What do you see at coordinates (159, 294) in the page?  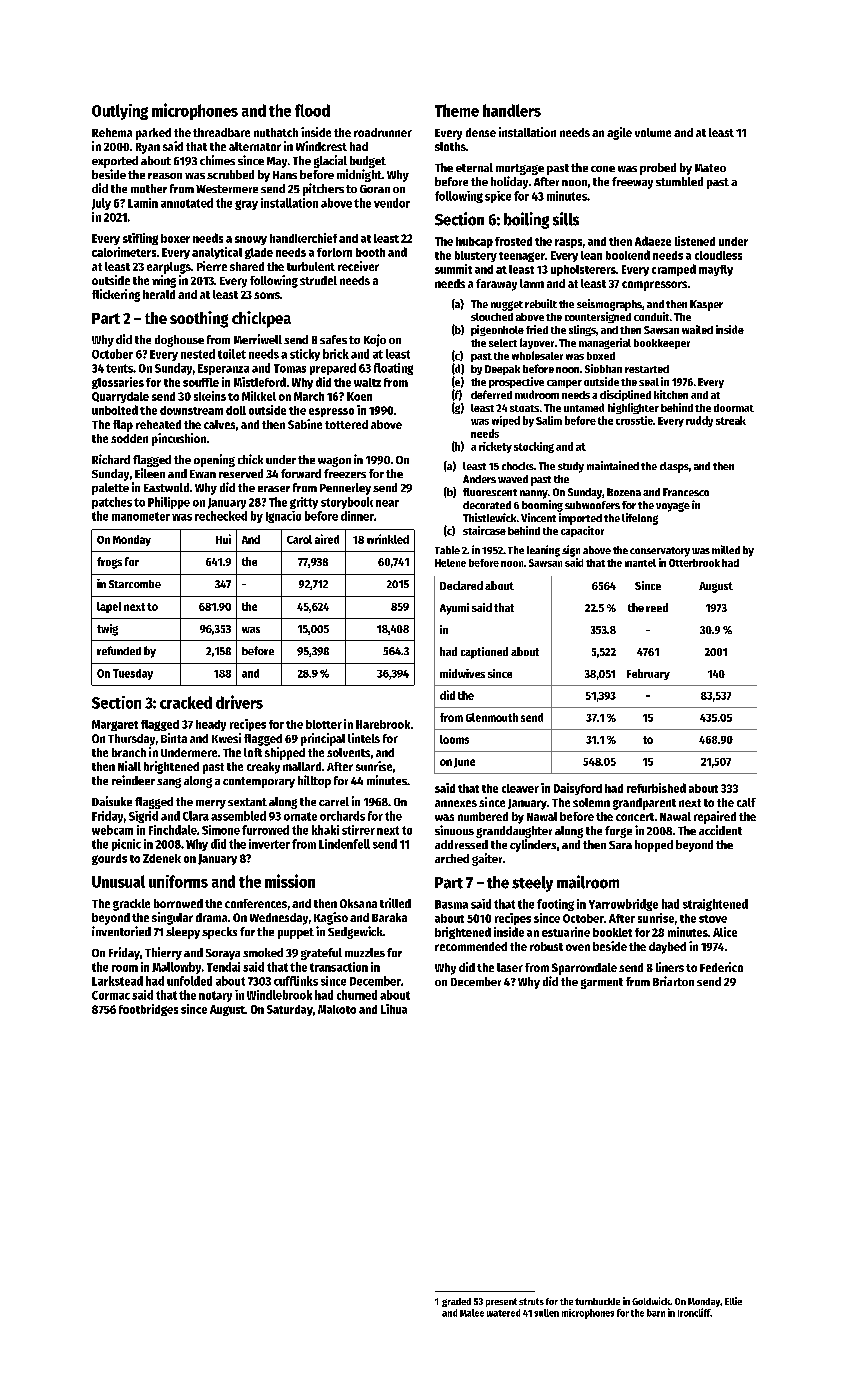 I see `herald` at bounding box center [159, 294].
